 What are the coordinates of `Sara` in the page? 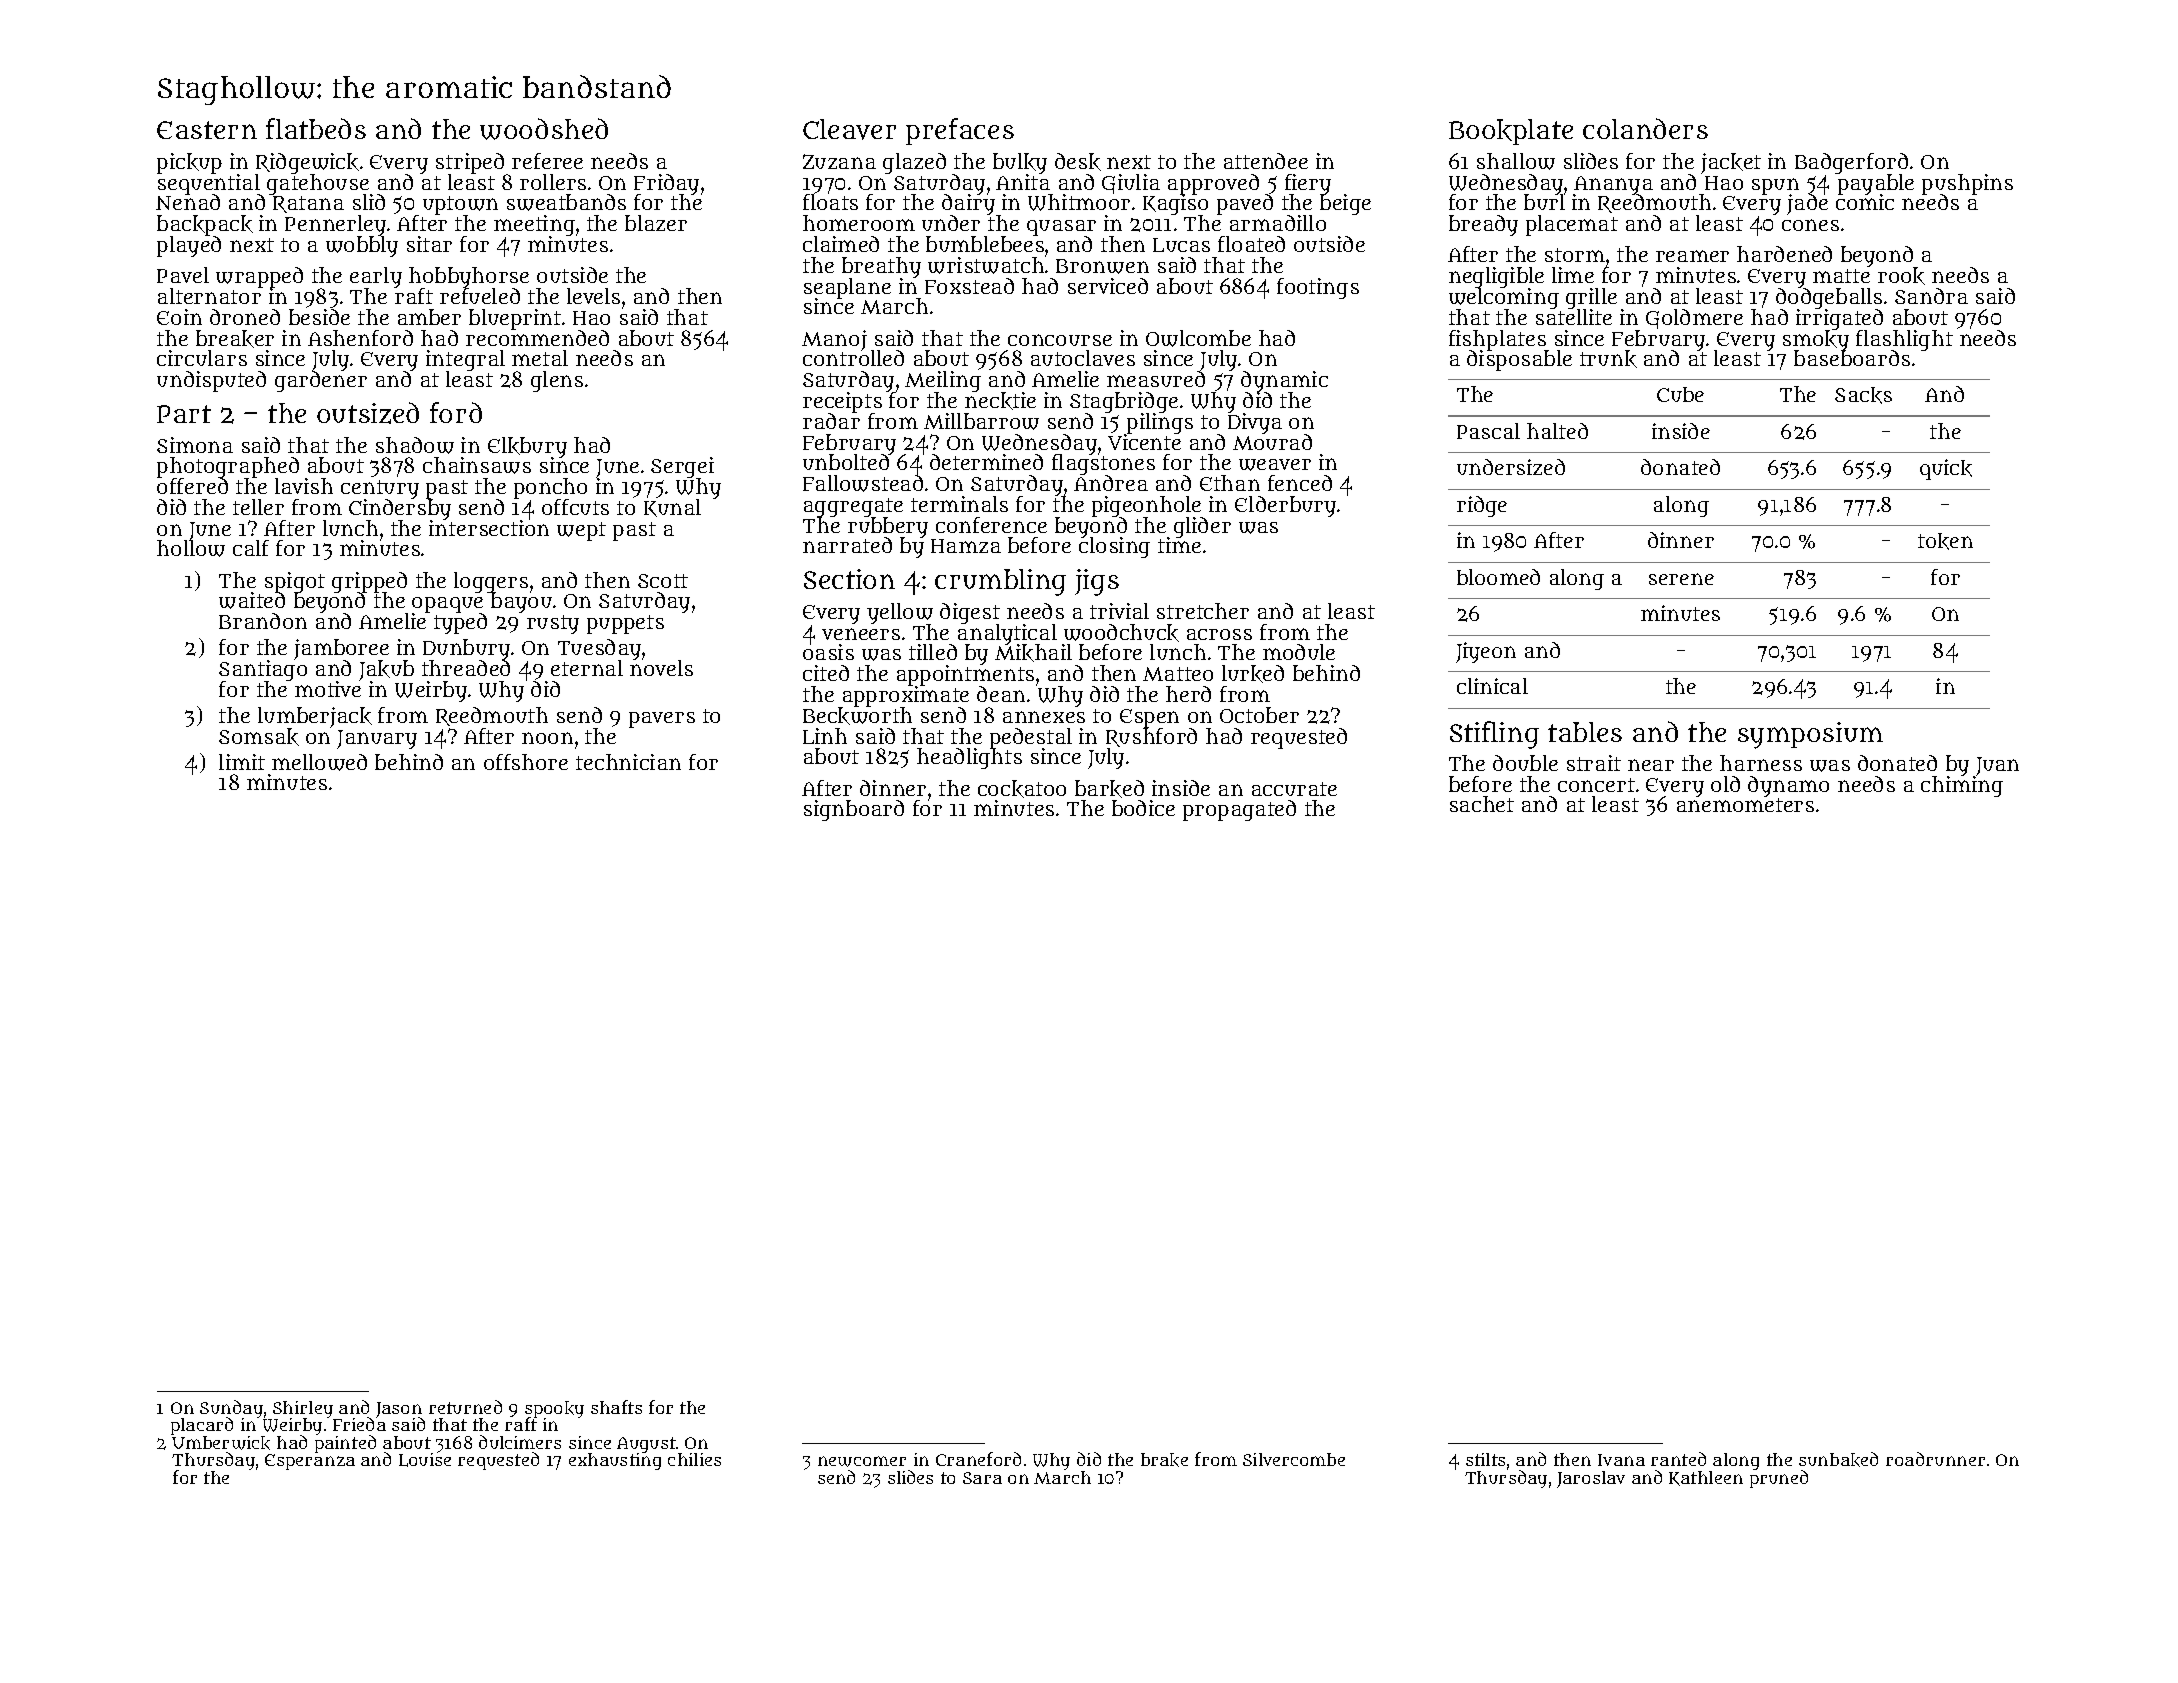 It's located at (982, 1478).
